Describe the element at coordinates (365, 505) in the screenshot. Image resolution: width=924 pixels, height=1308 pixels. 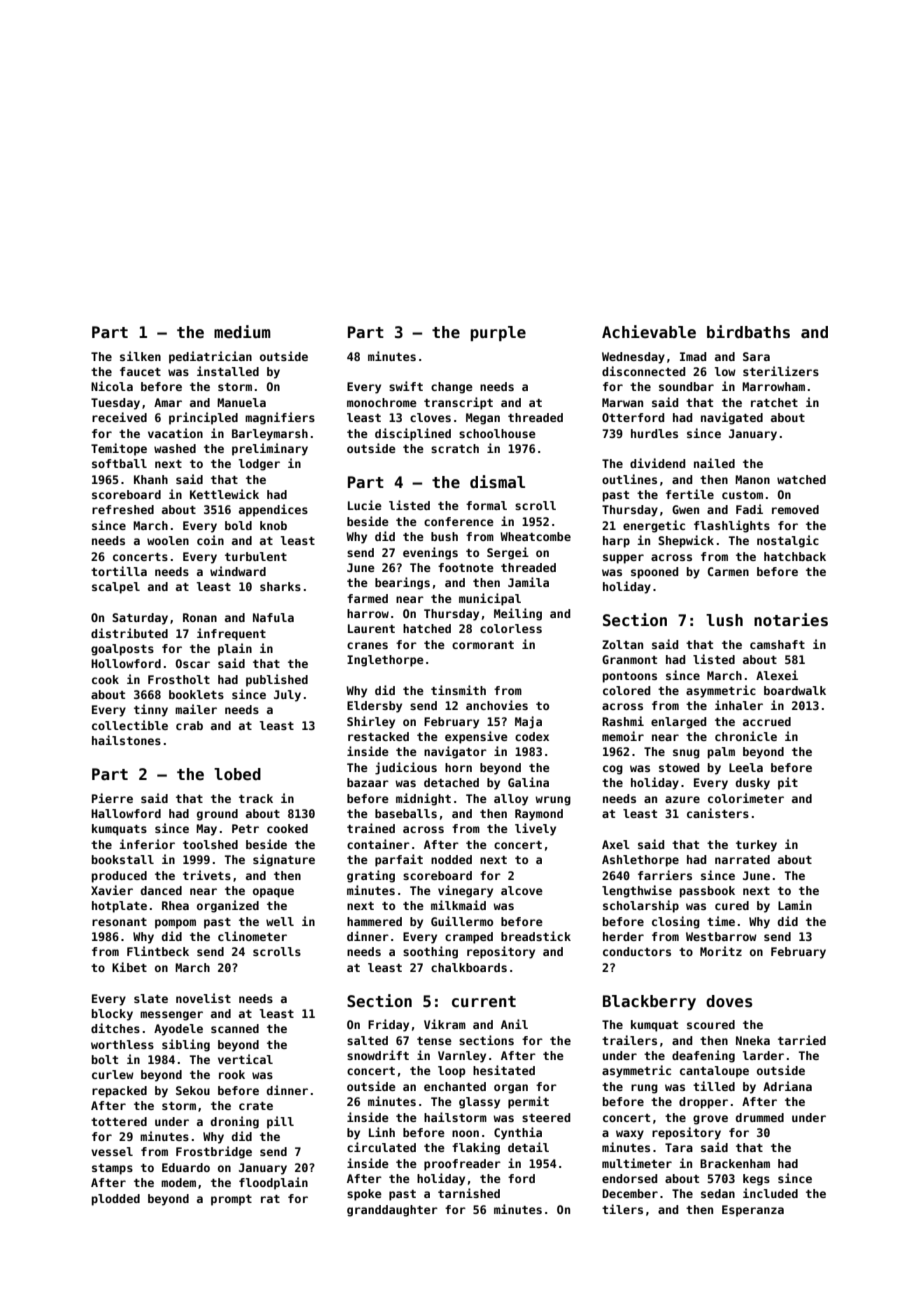
I see `Lucie` at that location.
